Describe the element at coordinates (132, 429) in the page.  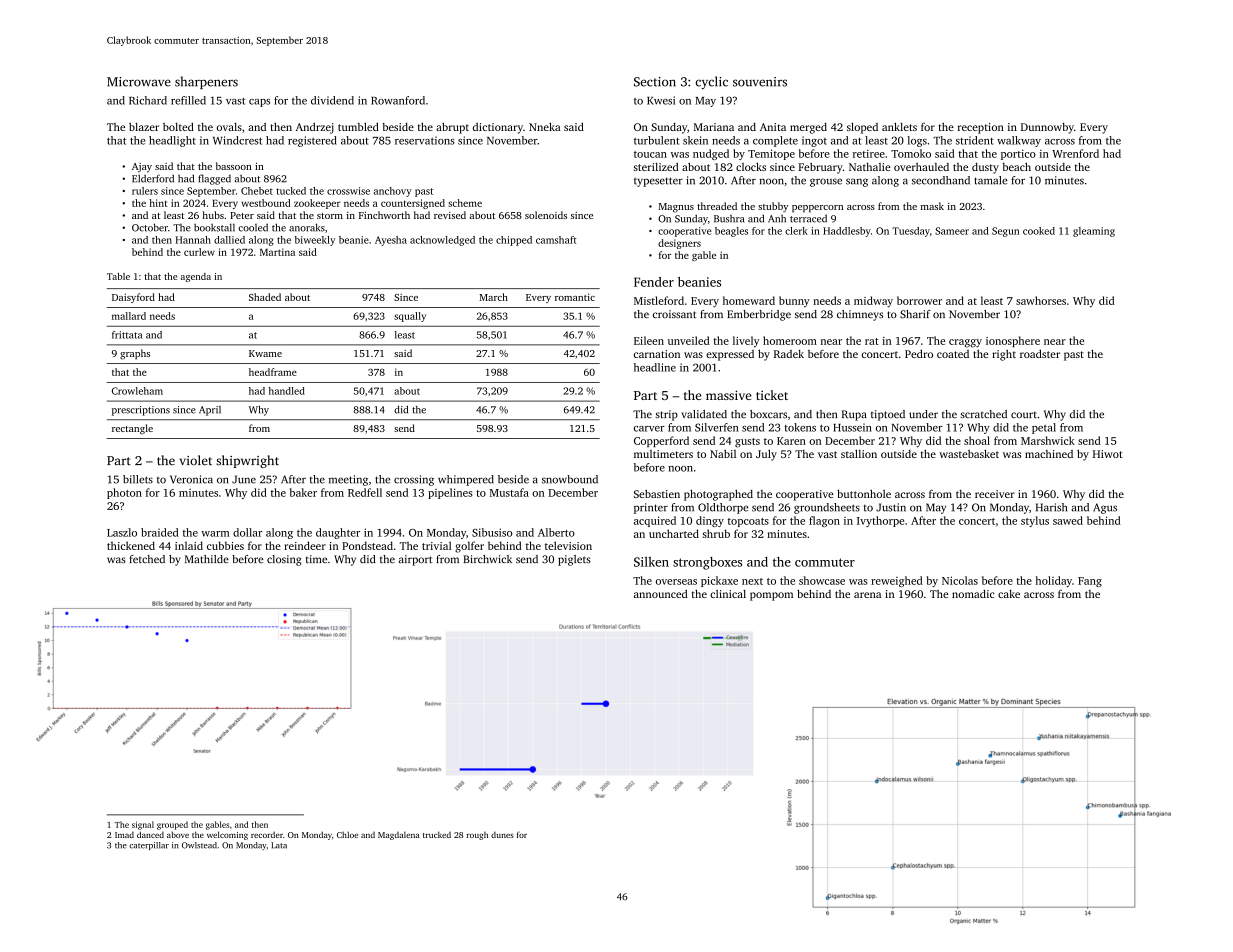
I see `rectangle` at that location.
